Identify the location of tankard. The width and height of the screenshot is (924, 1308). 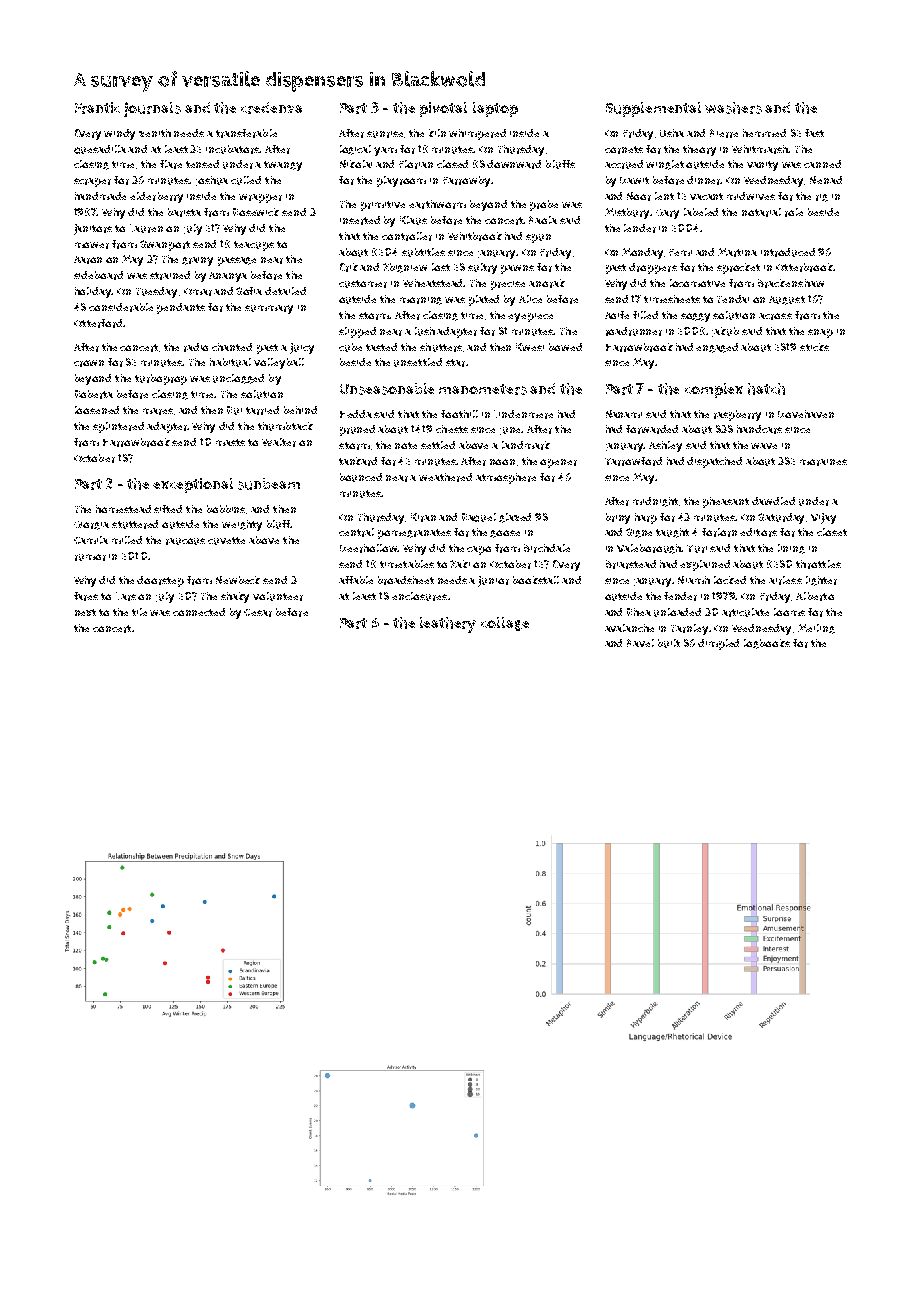
(358, 461).
